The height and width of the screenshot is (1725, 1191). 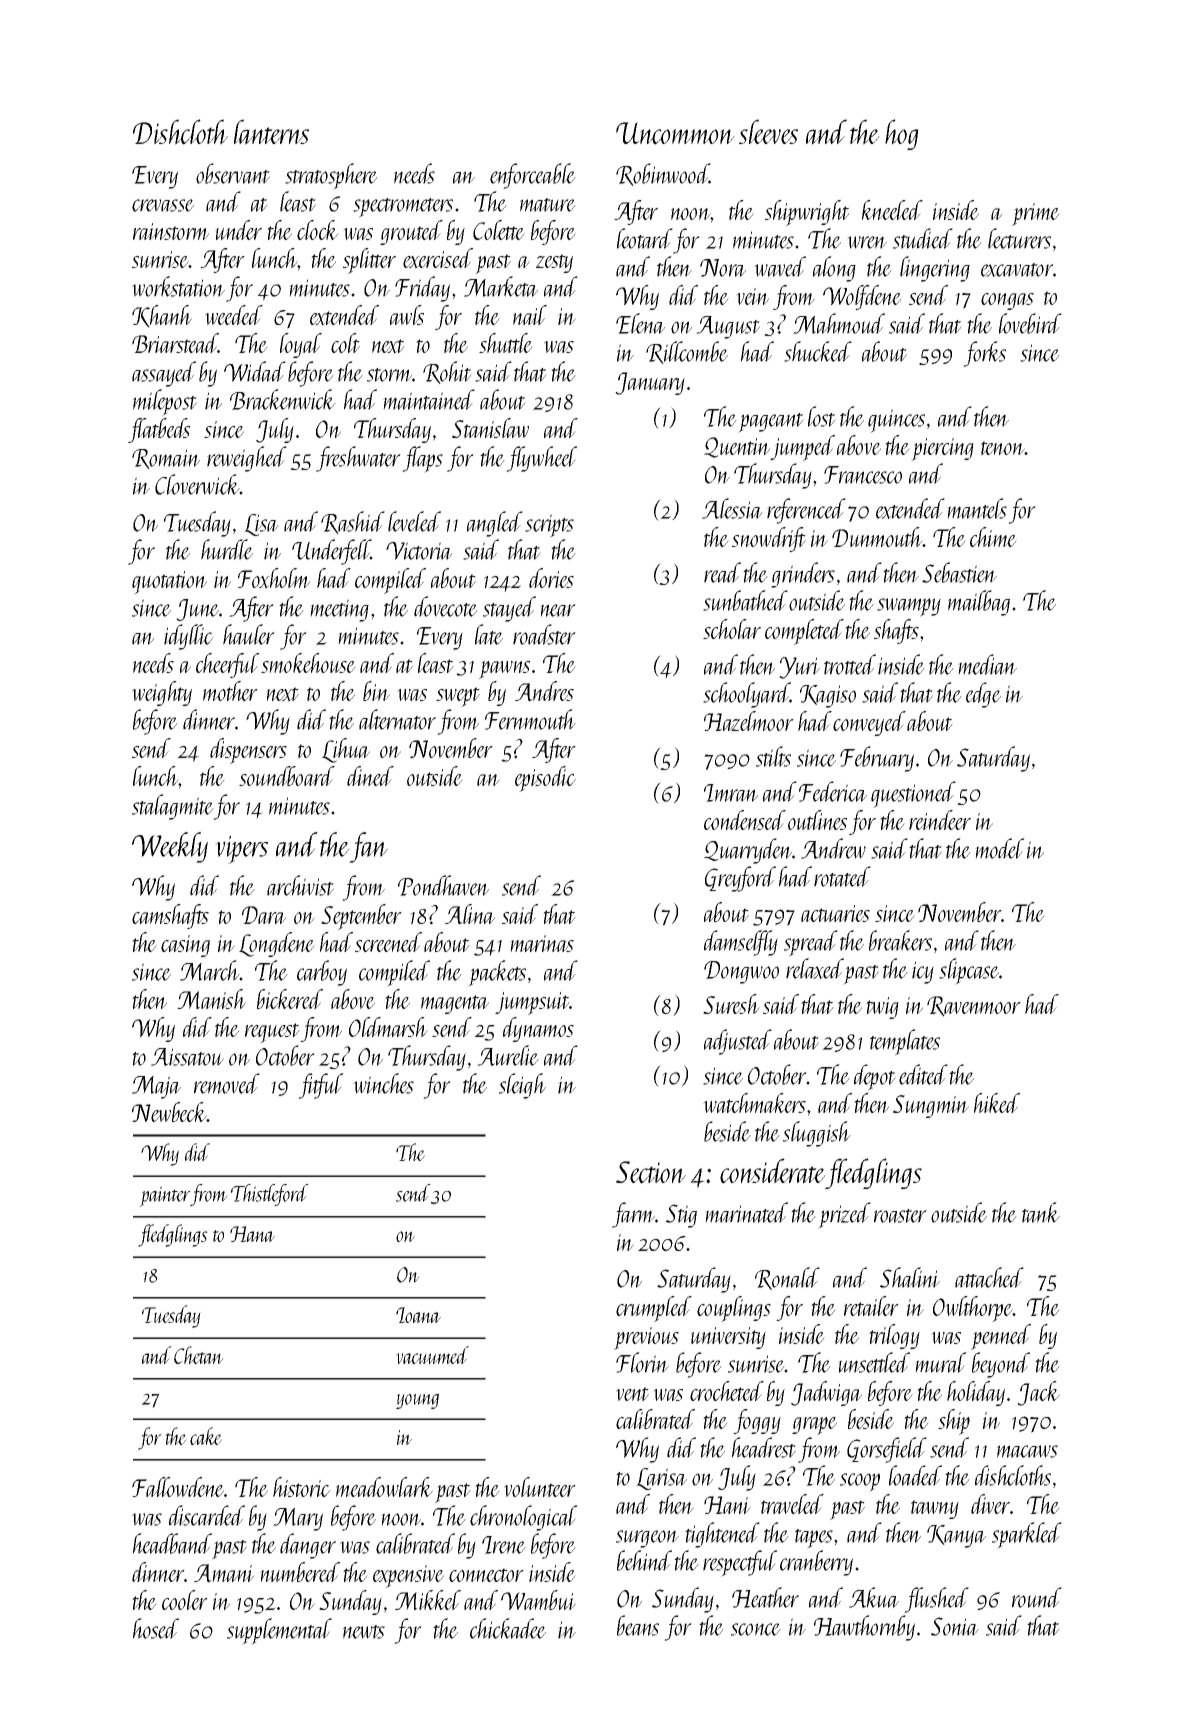 I want to click on hog, so click(x=902, y=134).
